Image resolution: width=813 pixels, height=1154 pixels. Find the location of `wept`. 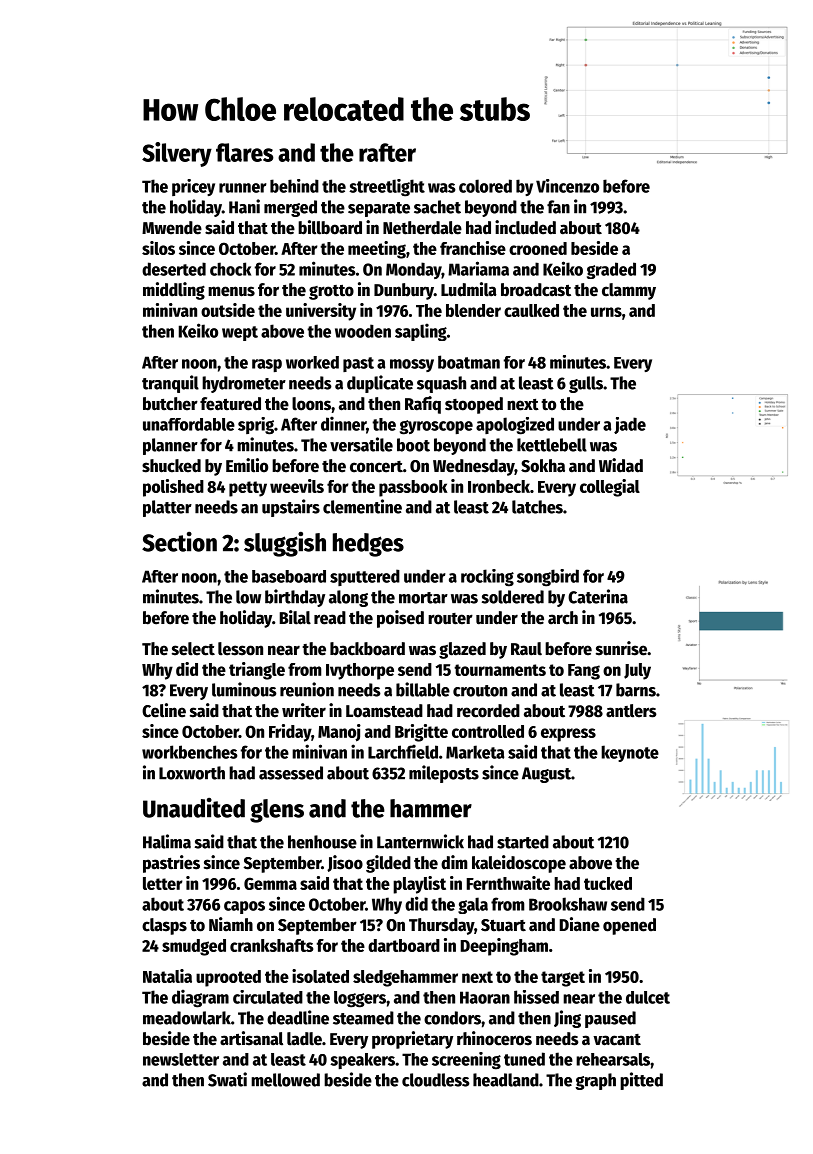

wept is located at coordinates (240, 333).
